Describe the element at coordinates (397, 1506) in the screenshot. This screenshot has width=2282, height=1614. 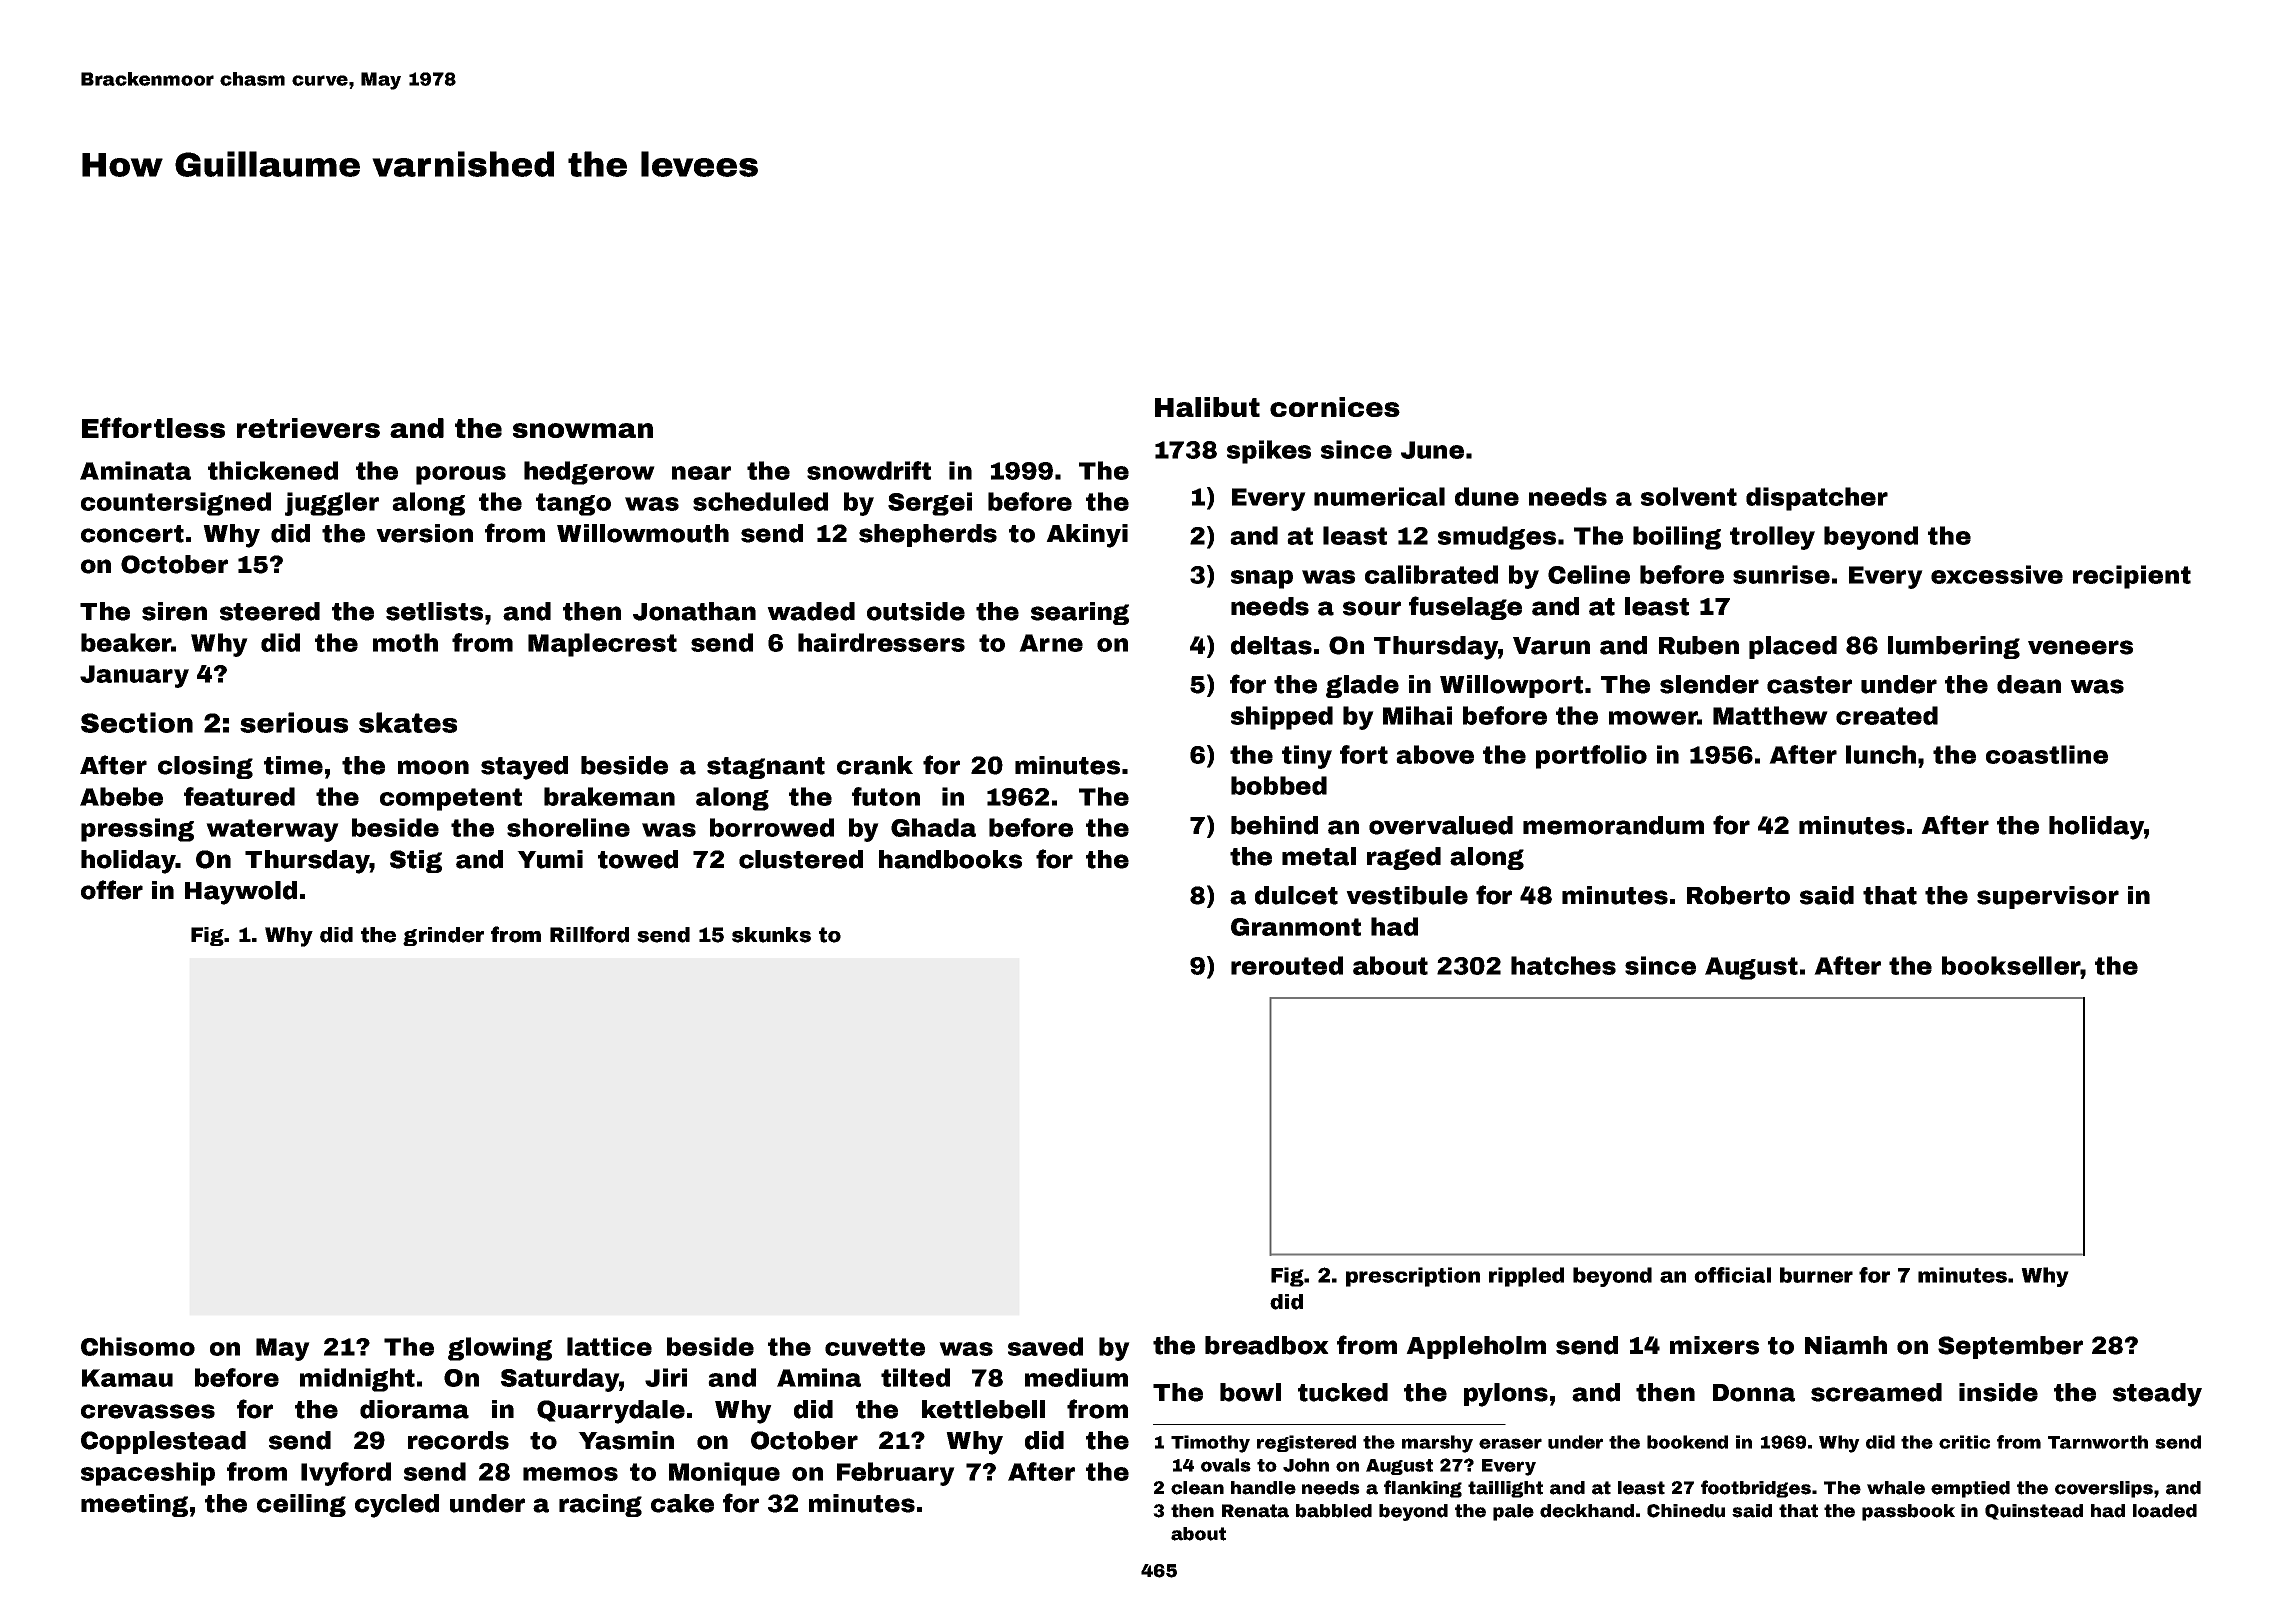
I see `cycled` at that location.
